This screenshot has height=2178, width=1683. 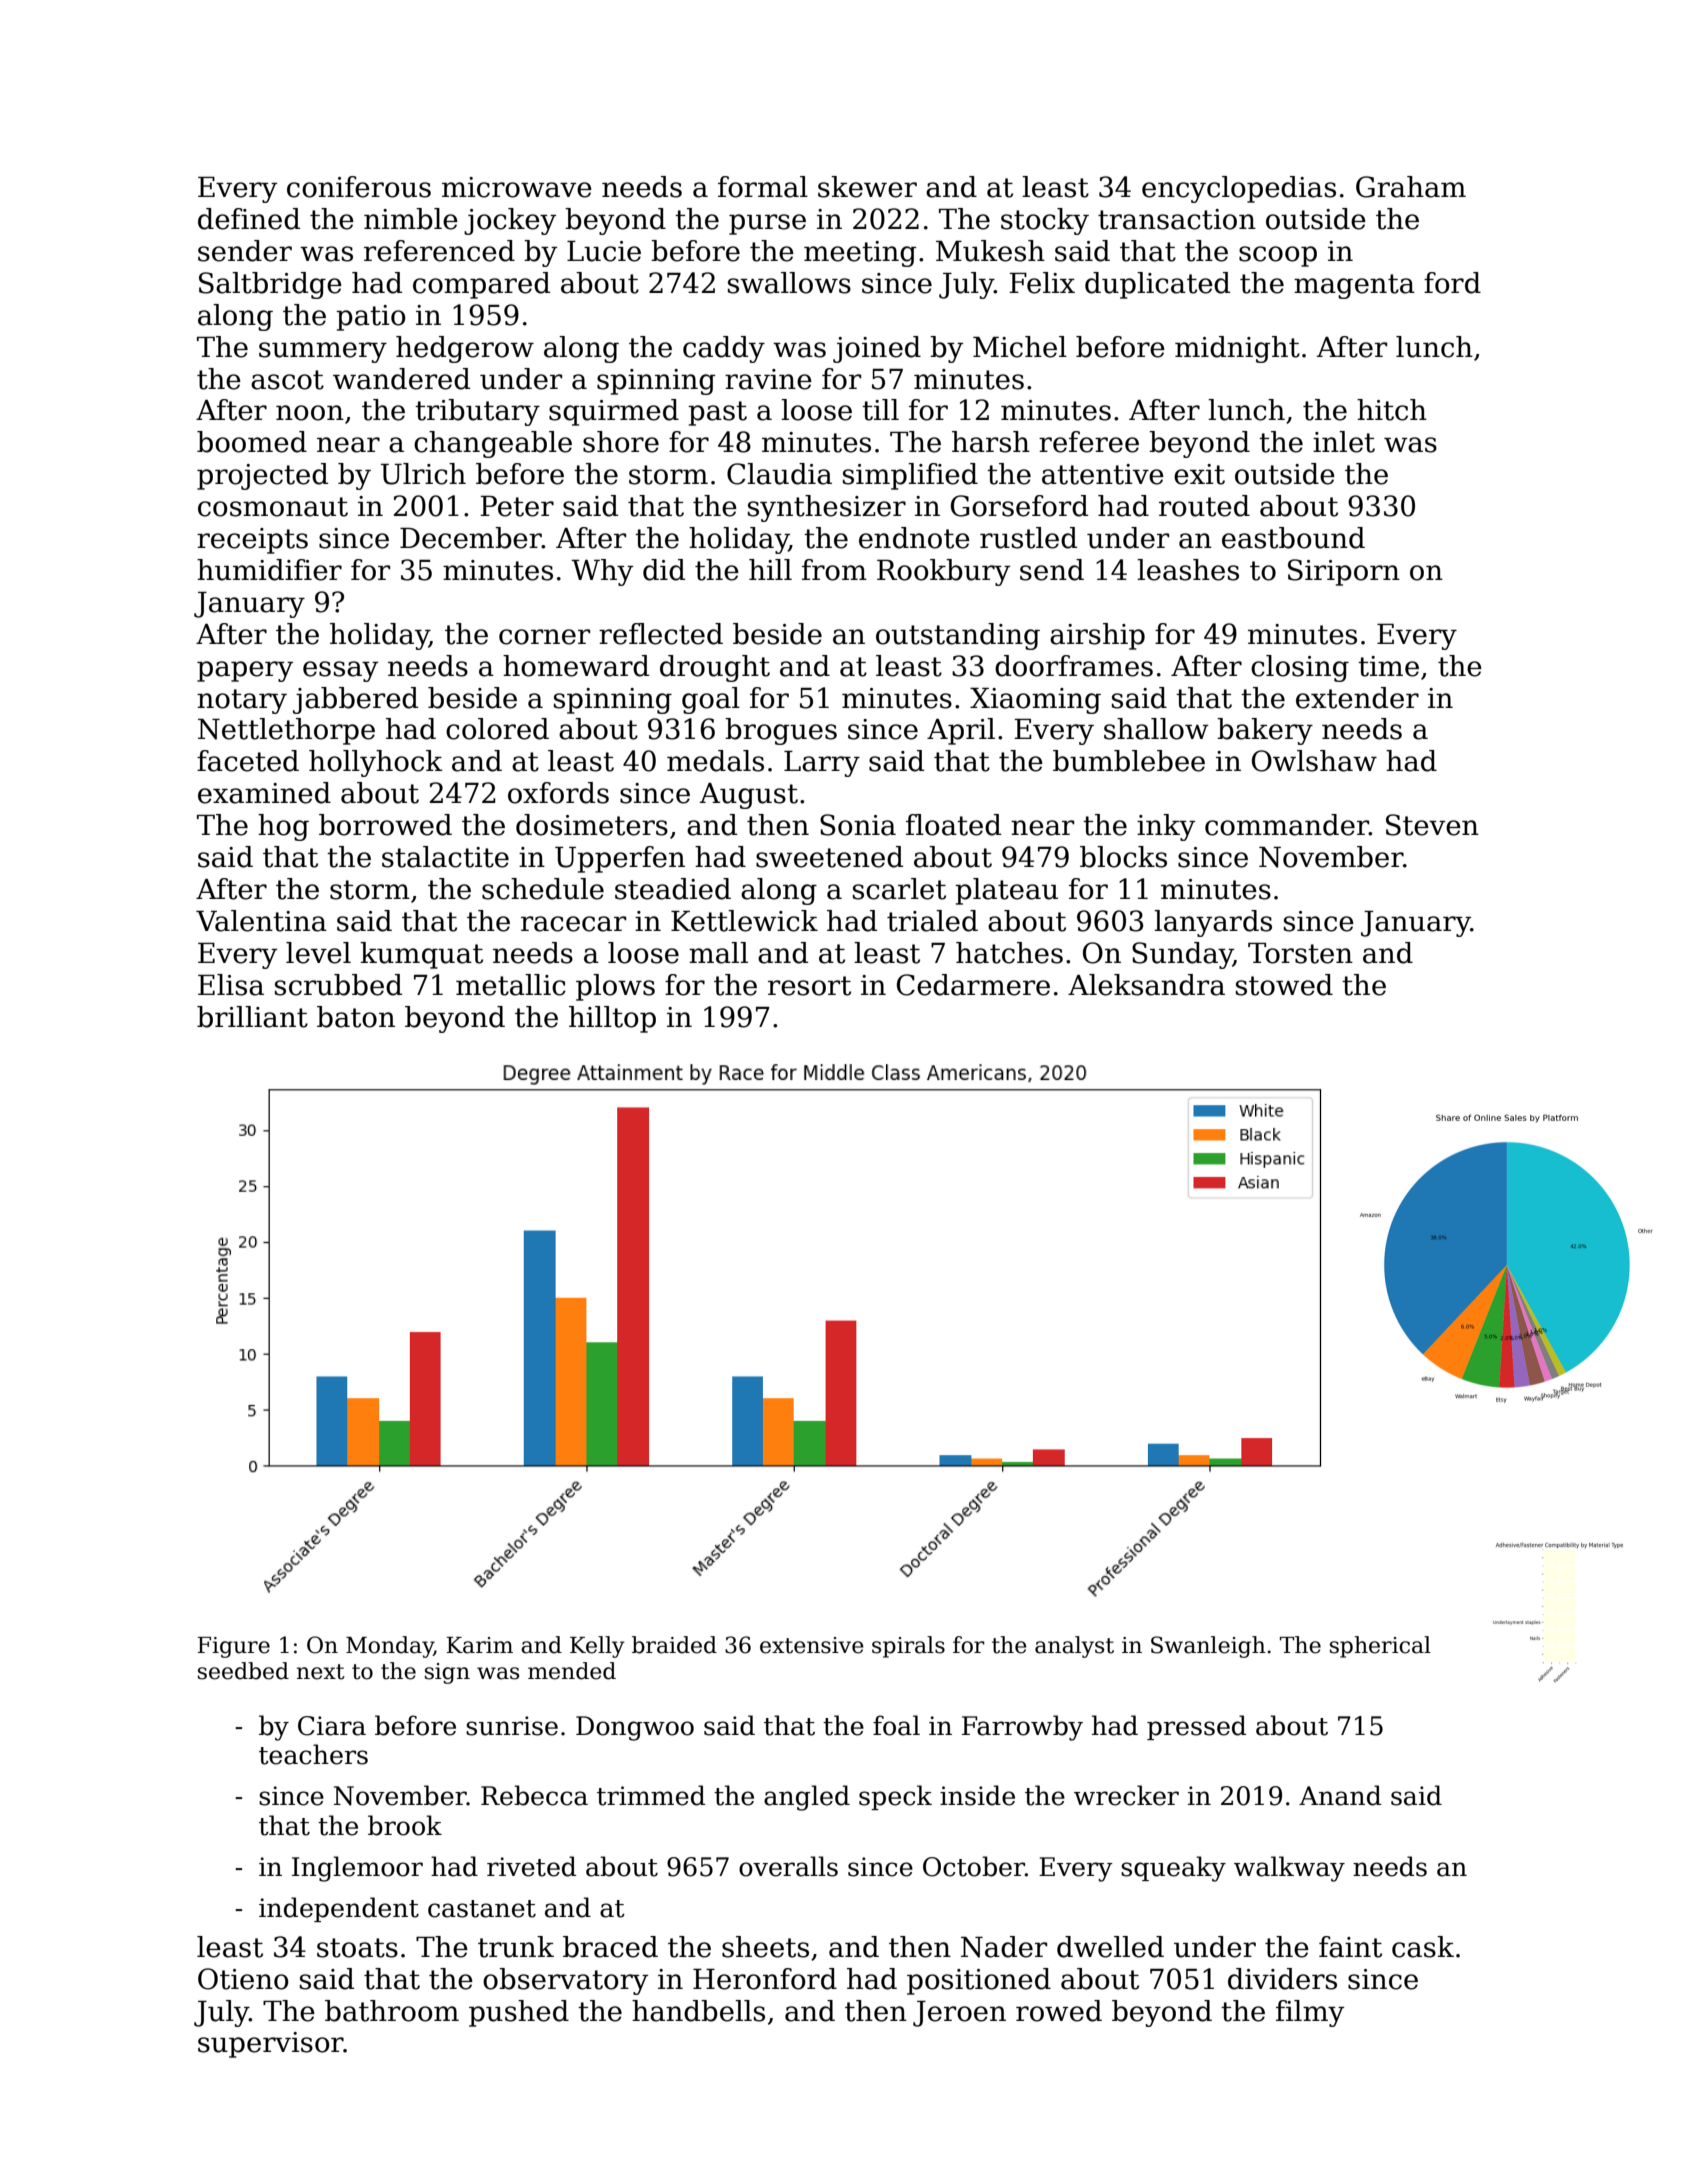 What do you see at coordinates (1432, 825) in the screenshot?
I see `Steven` at bounding box center [1432, 825].
